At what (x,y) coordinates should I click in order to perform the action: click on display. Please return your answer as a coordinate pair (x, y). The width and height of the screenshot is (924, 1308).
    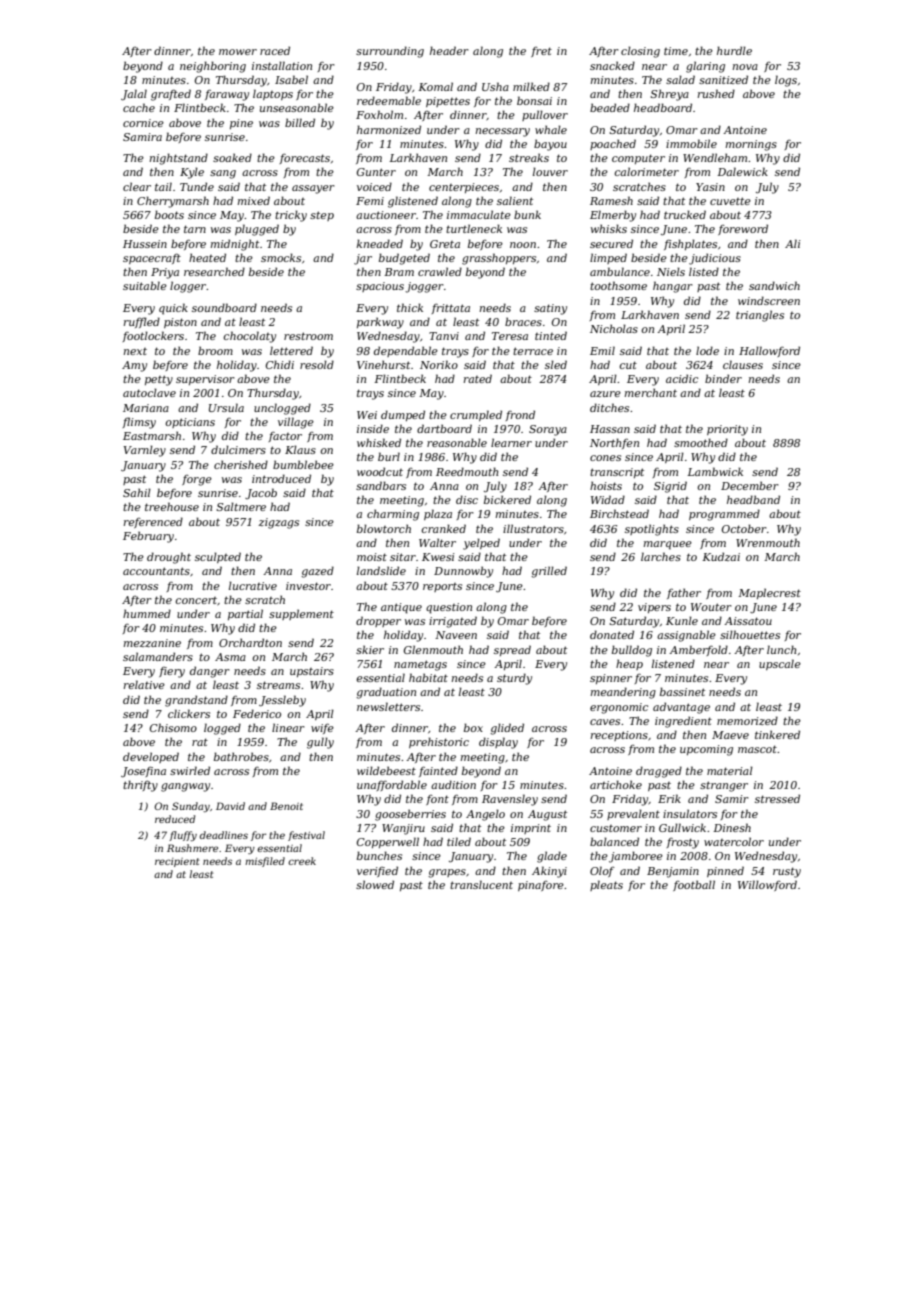
    Looking at the image, I should click on (498, 743).
